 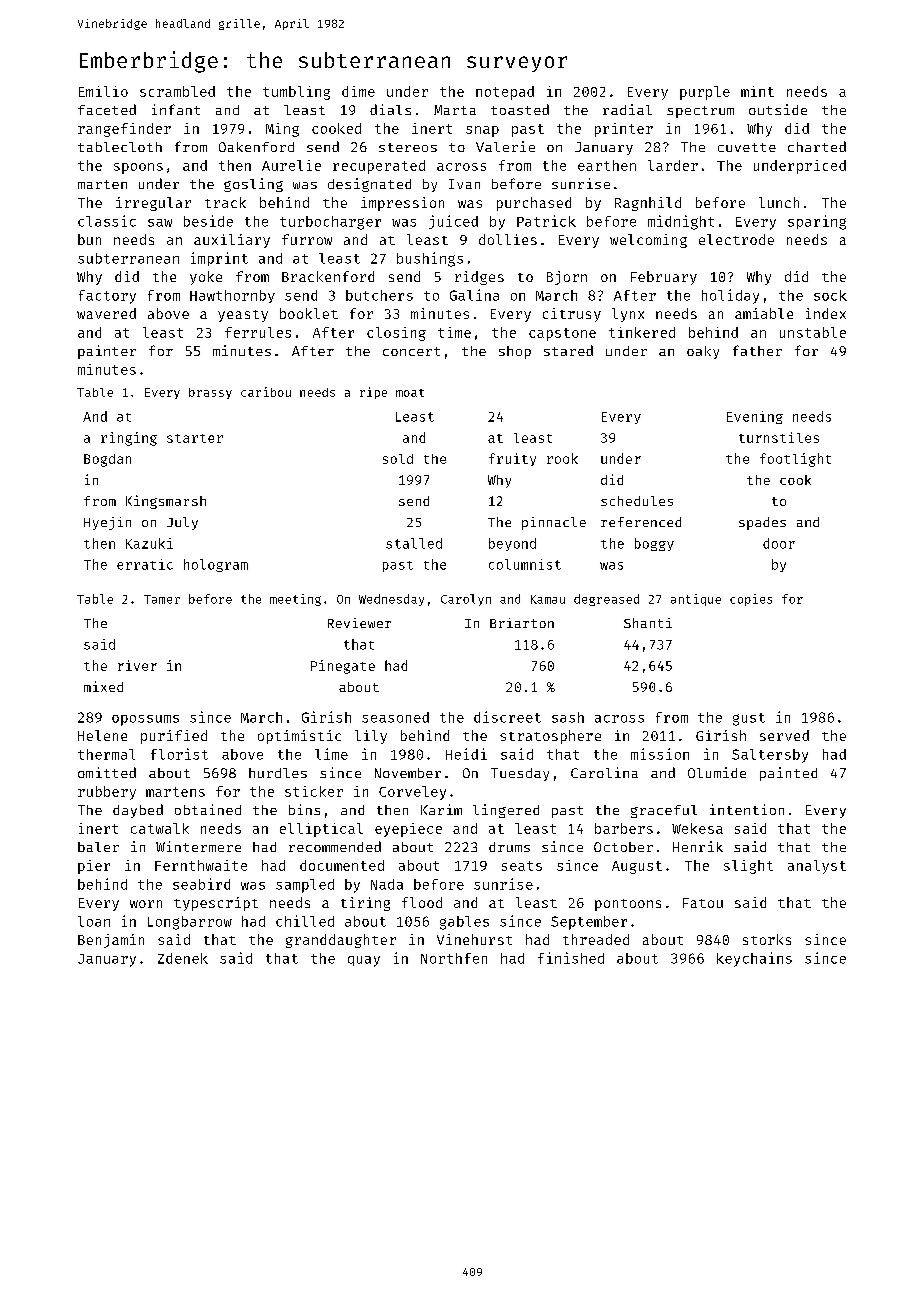 I want to click on Karim, so click(x=441, y=809).
